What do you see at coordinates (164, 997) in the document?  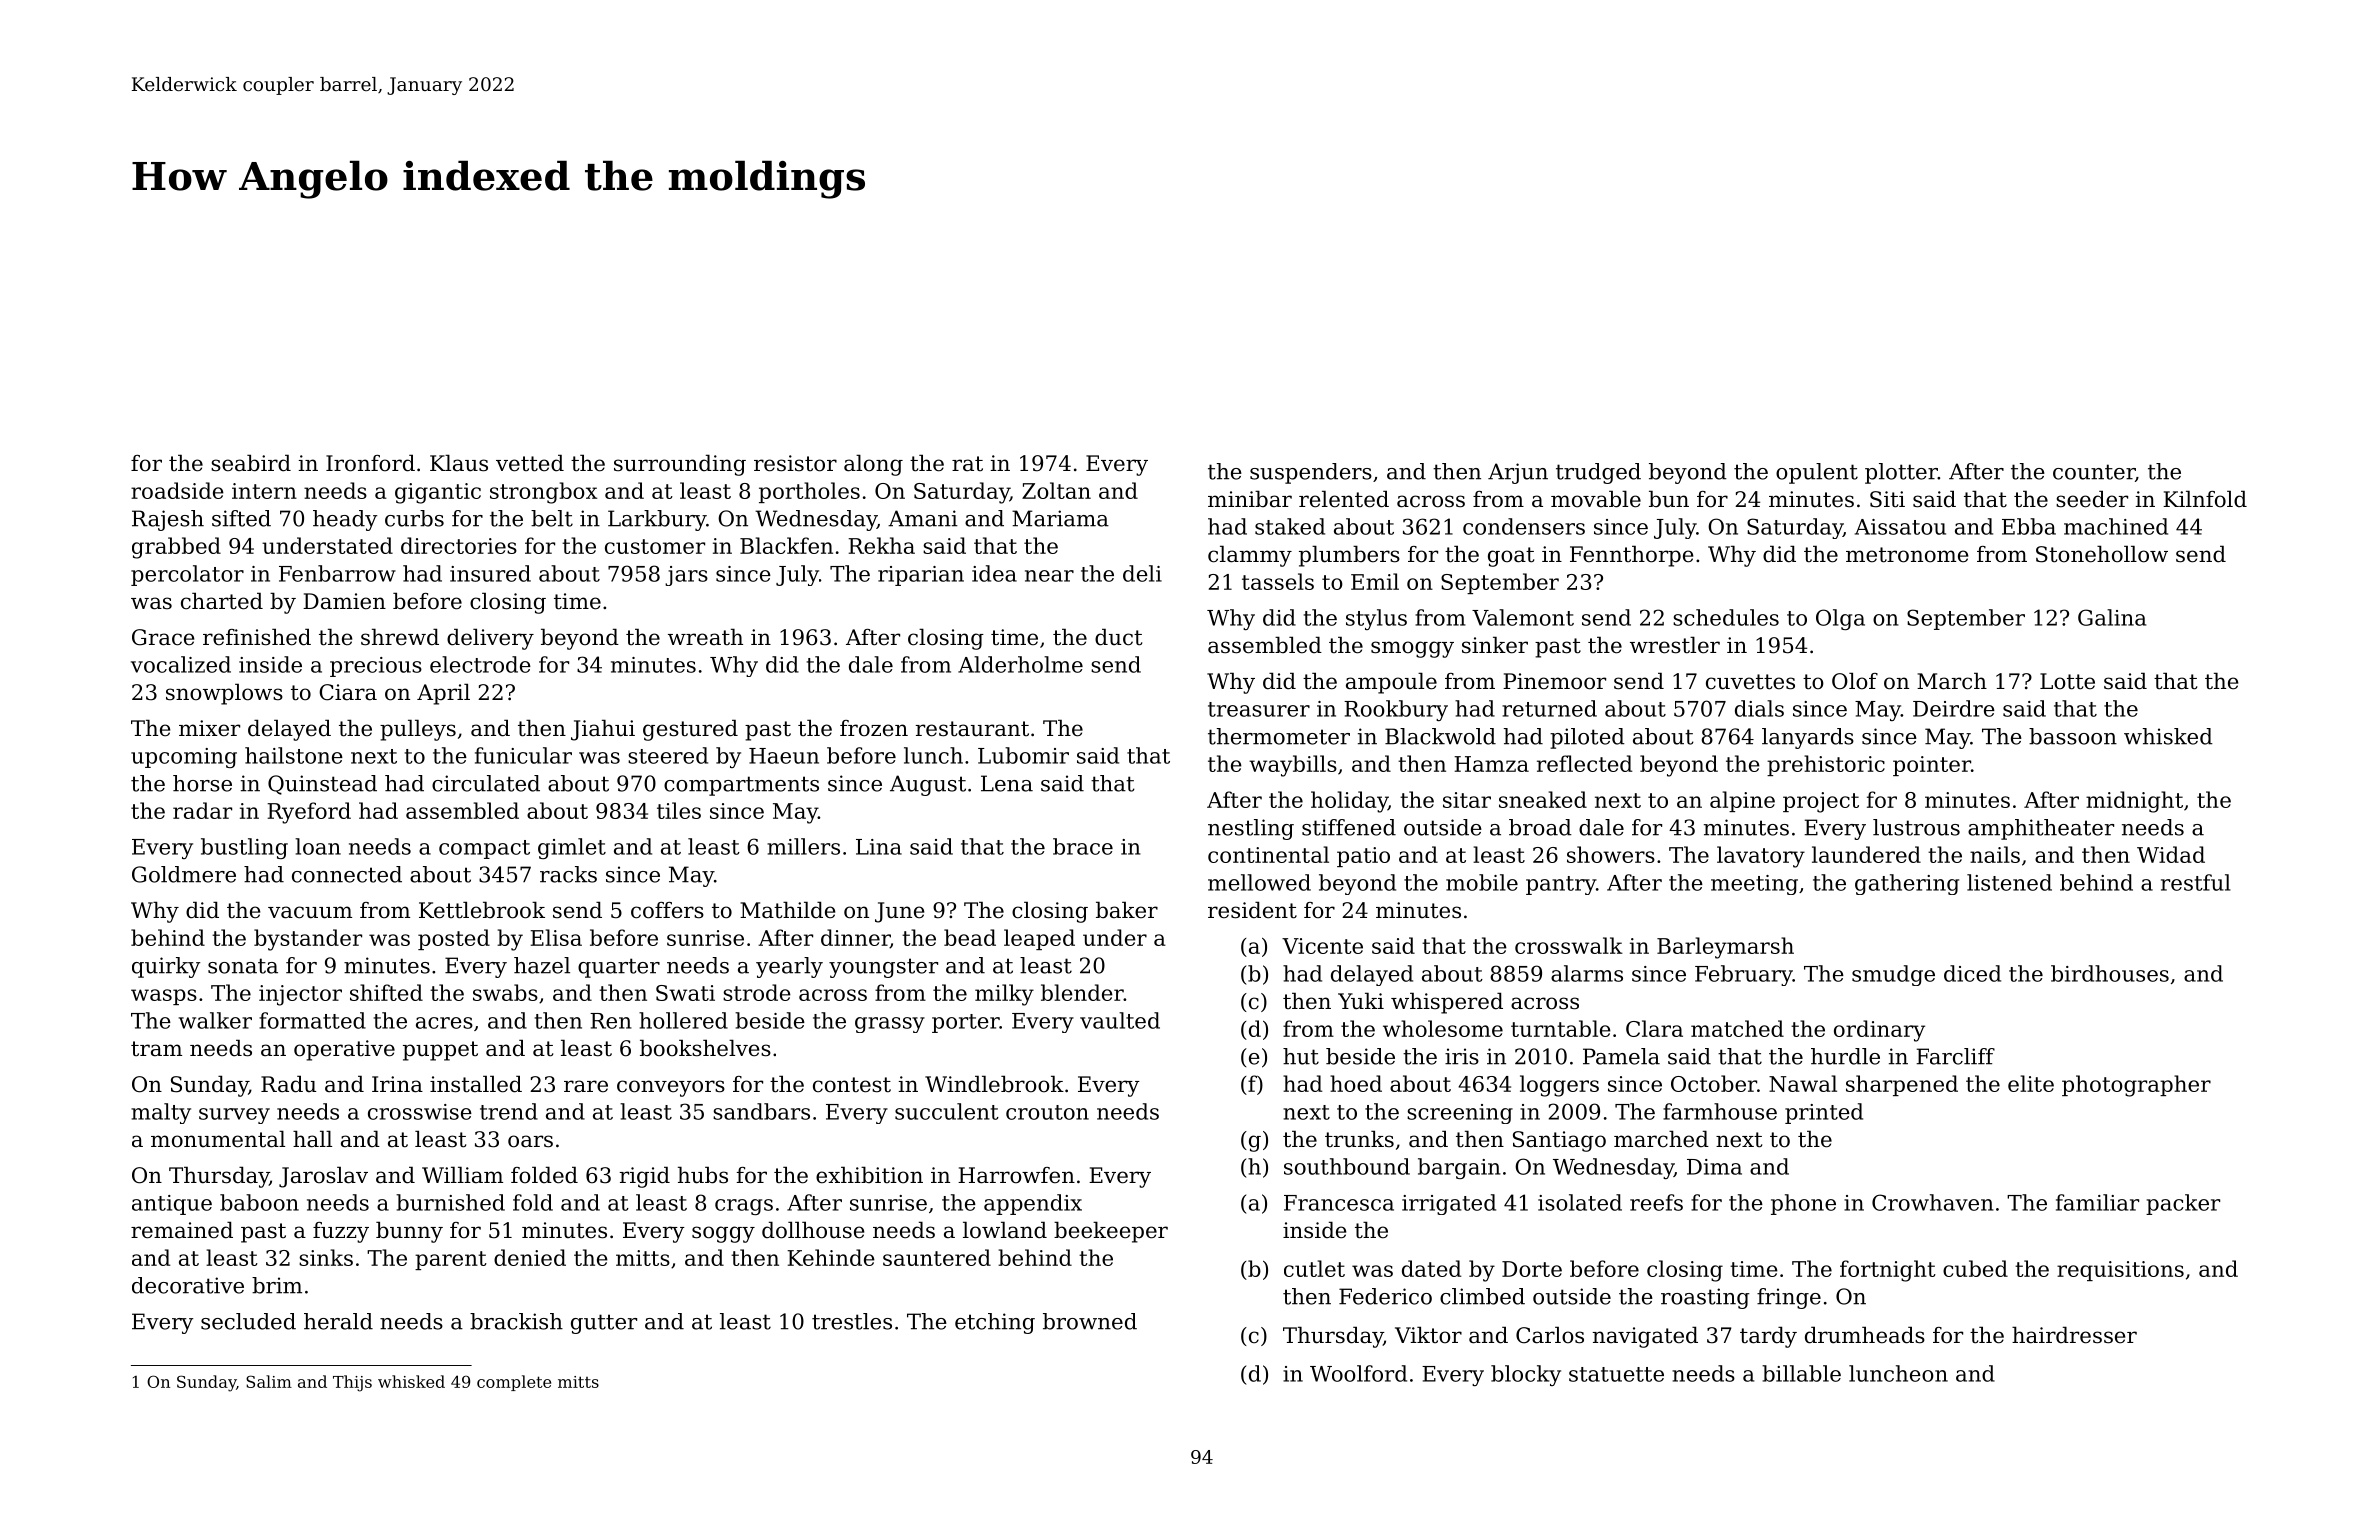 I see `wasps` at bounding box center [164, 997].
